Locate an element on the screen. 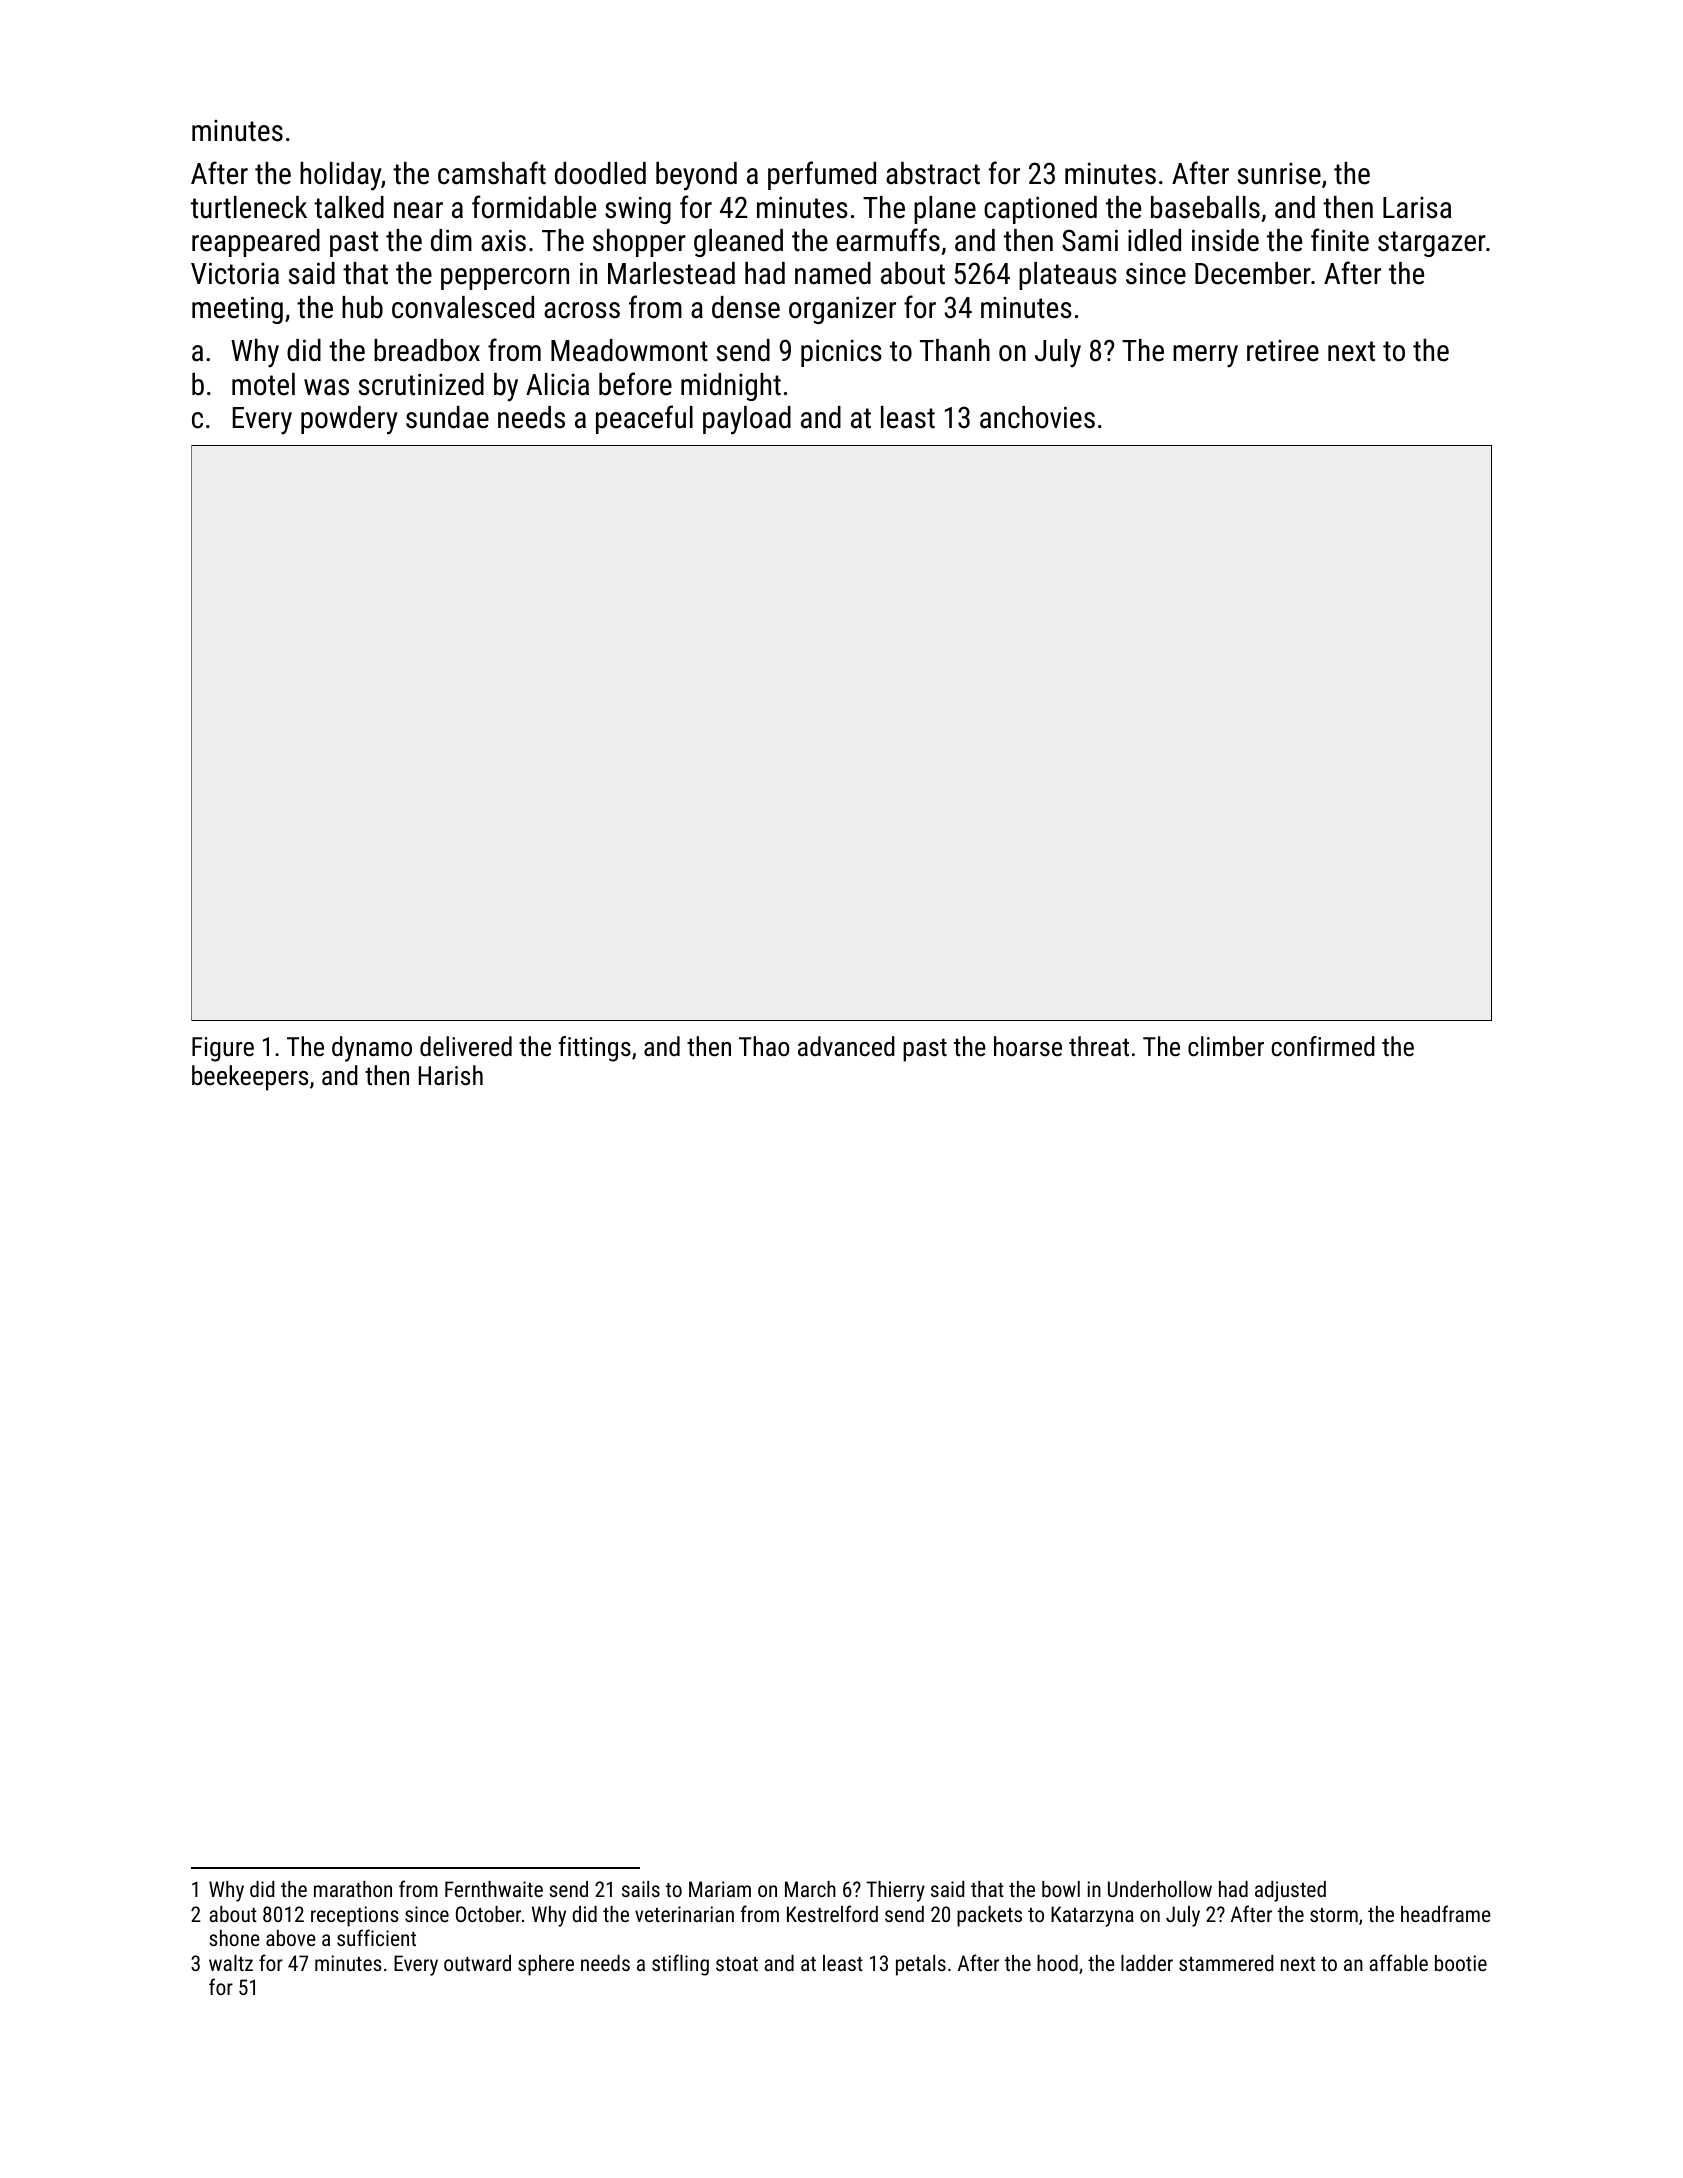  sundae is located at coordinates (447, 417).
